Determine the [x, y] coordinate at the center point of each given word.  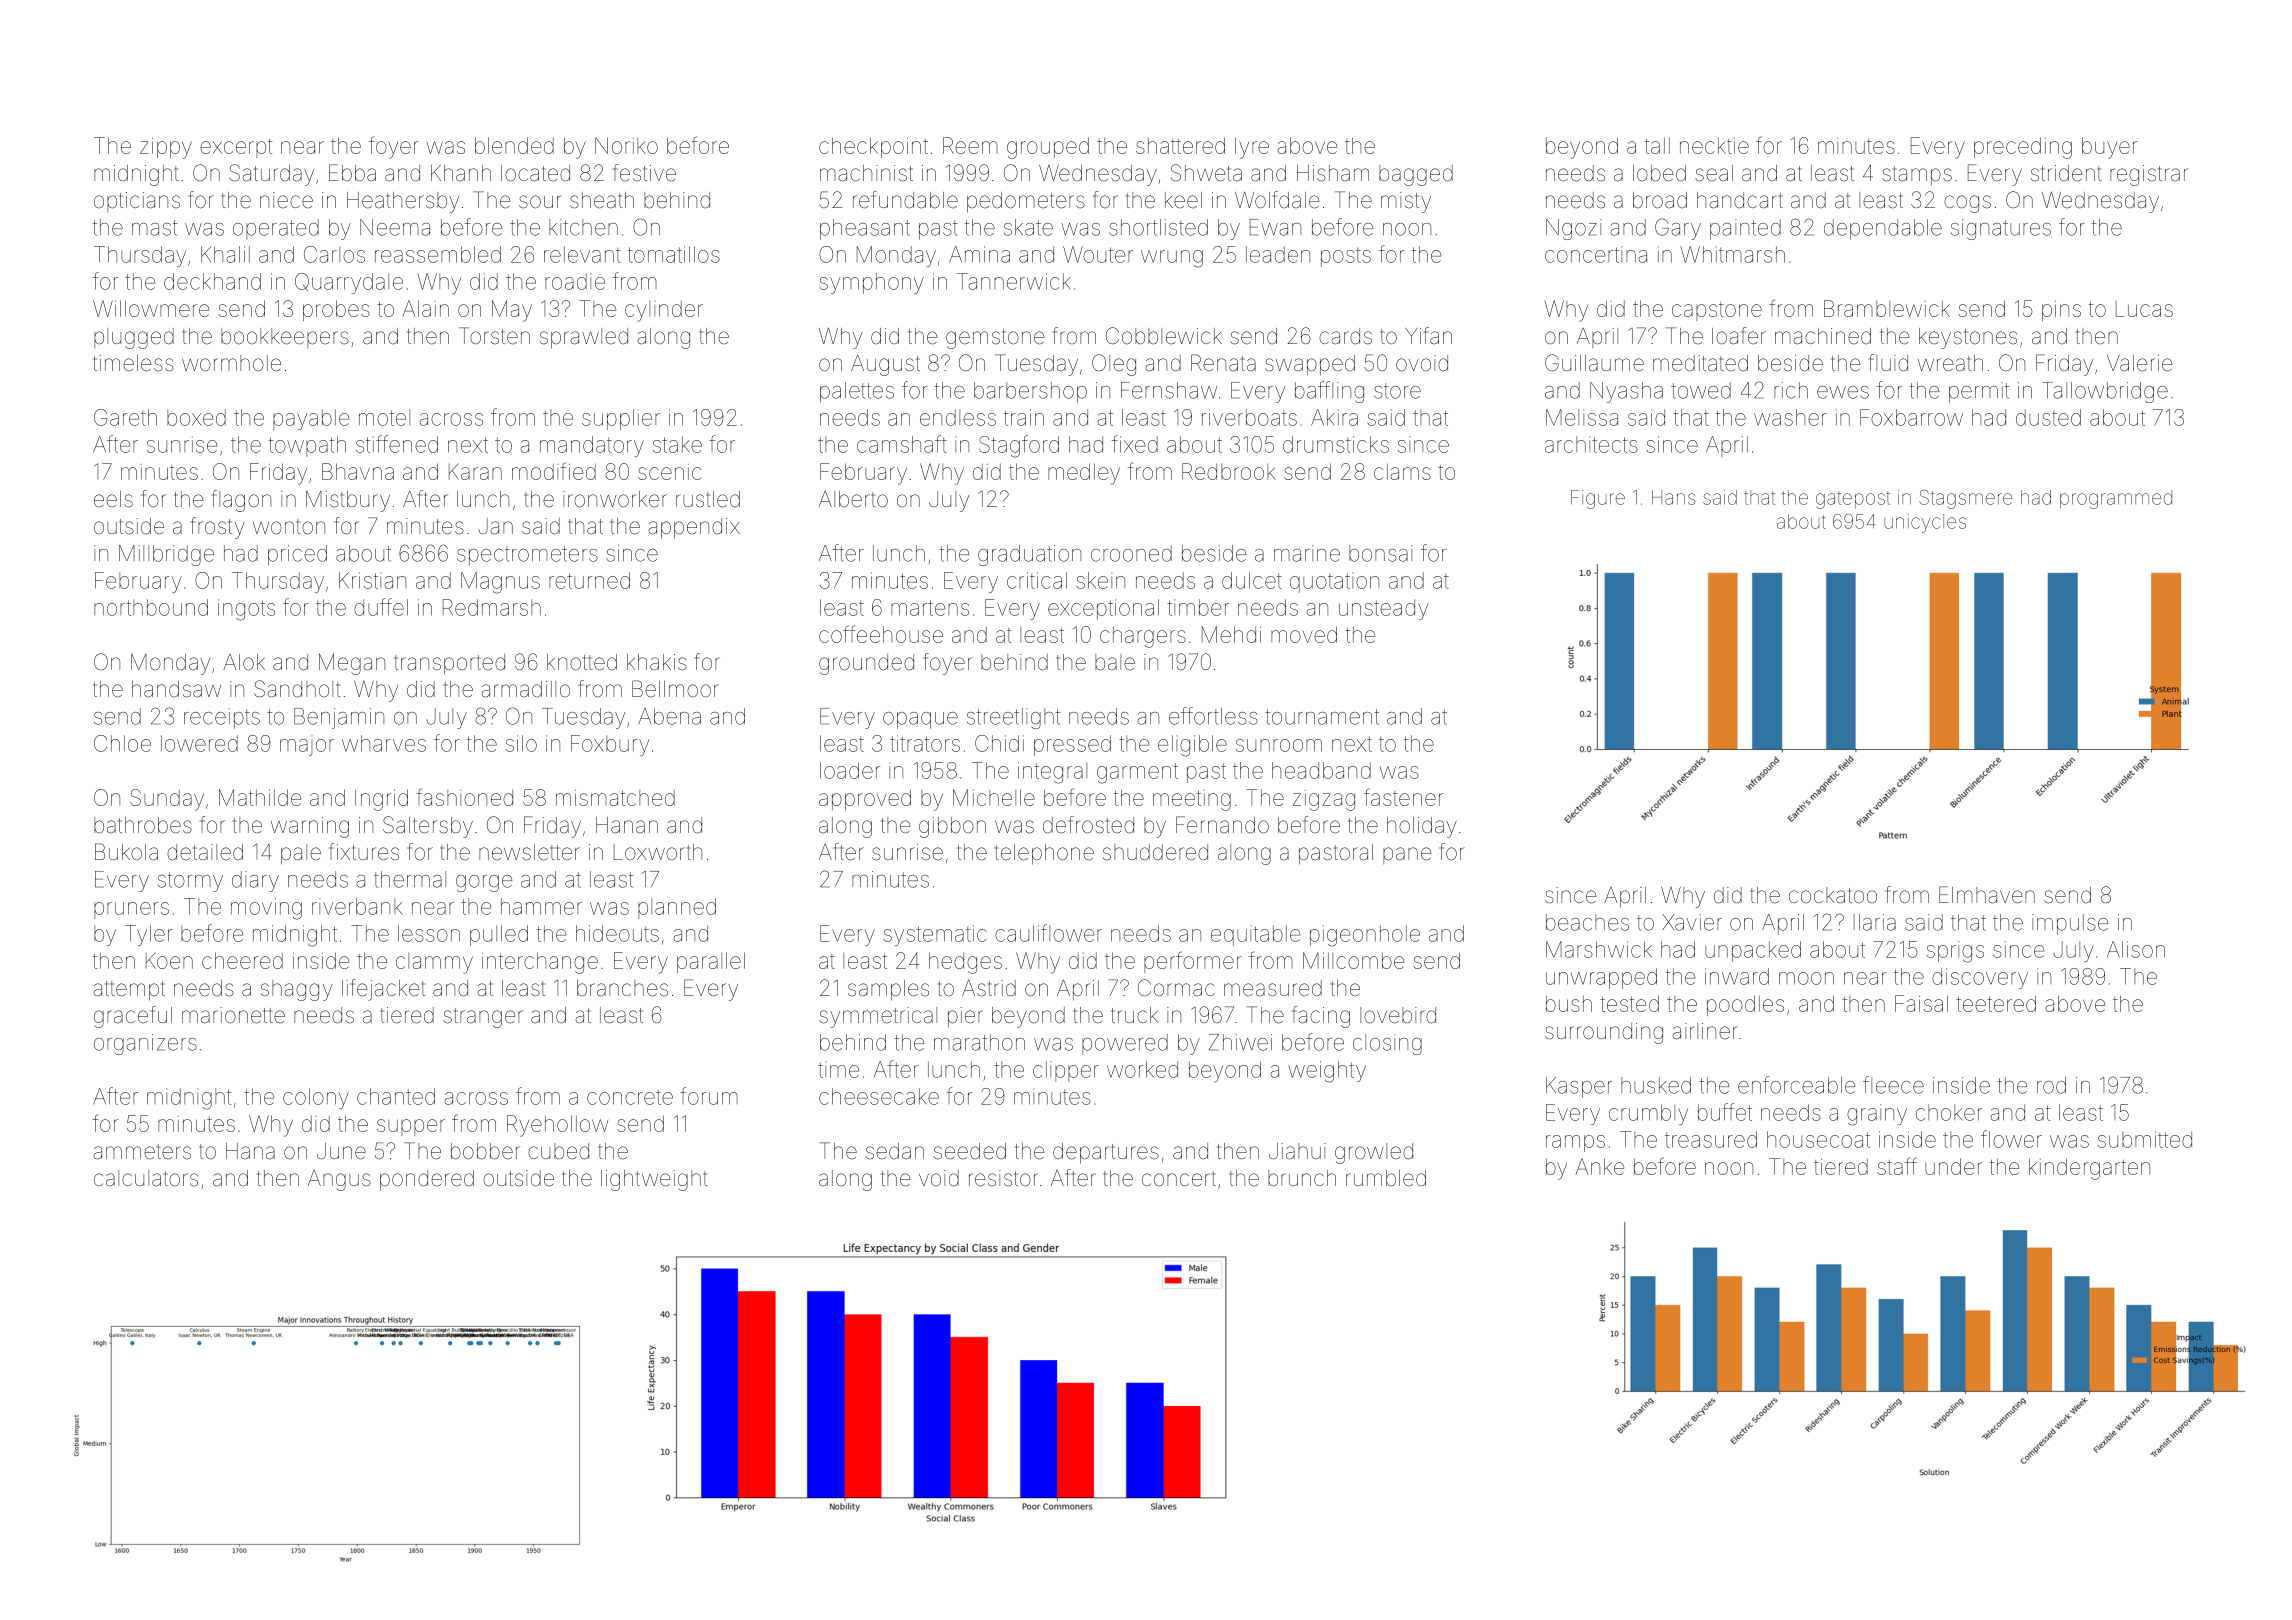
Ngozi [1574, 229]
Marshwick [1599, 949]
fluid [1888, 363]
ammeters [142, 1152]
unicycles [1925, 523]
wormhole [231, 363]
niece [286, 200]
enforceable [1797, 1085]
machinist [866, 173]
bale [1115, 662]
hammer [541, 906]
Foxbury [610, 745]
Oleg [1114, 365]
